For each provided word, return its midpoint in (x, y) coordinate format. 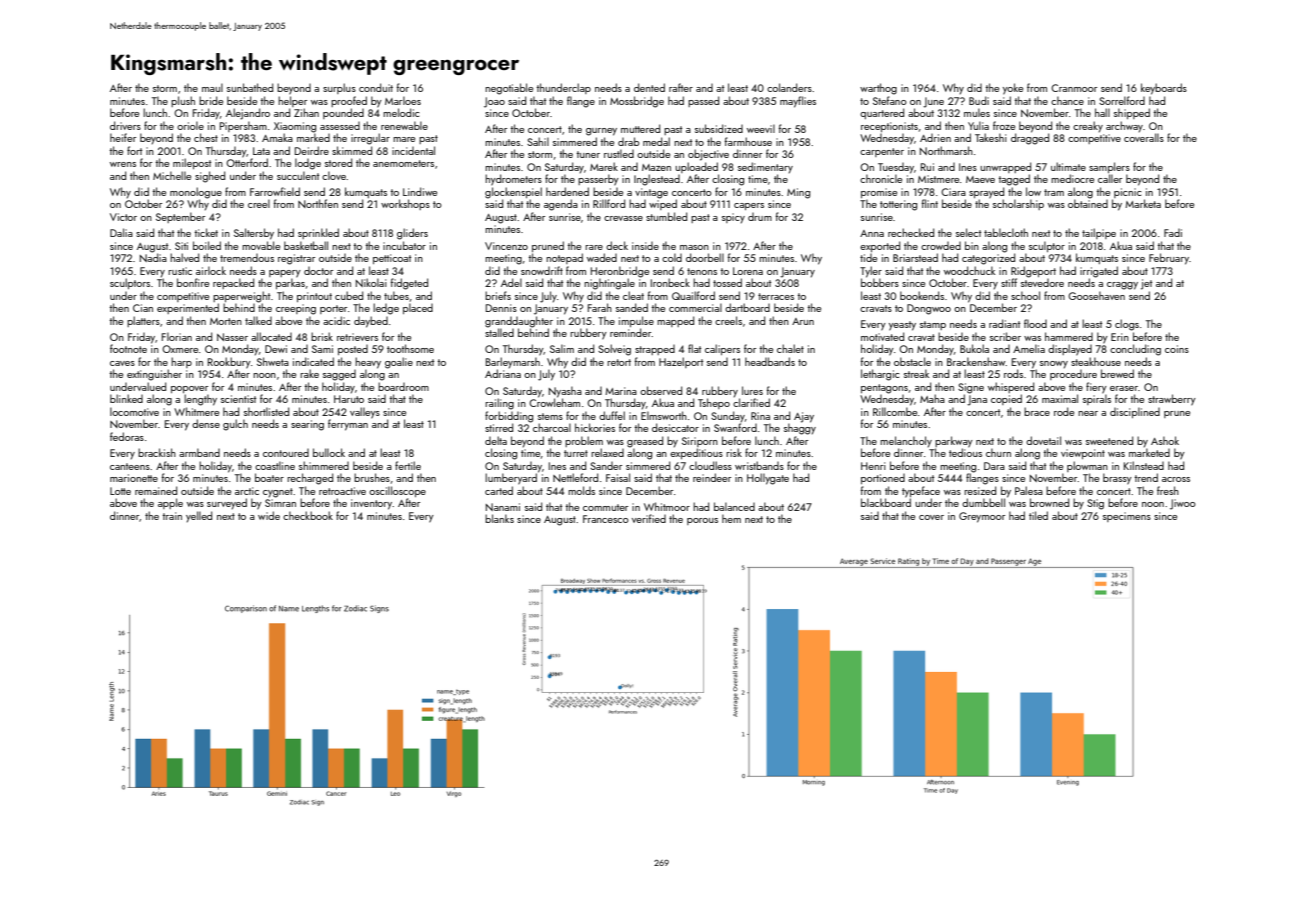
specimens (1127, 517)
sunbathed (250, 87)
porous (702, 521)
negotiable (509, 89)
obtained (1088, 203)
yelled (199, 516)
